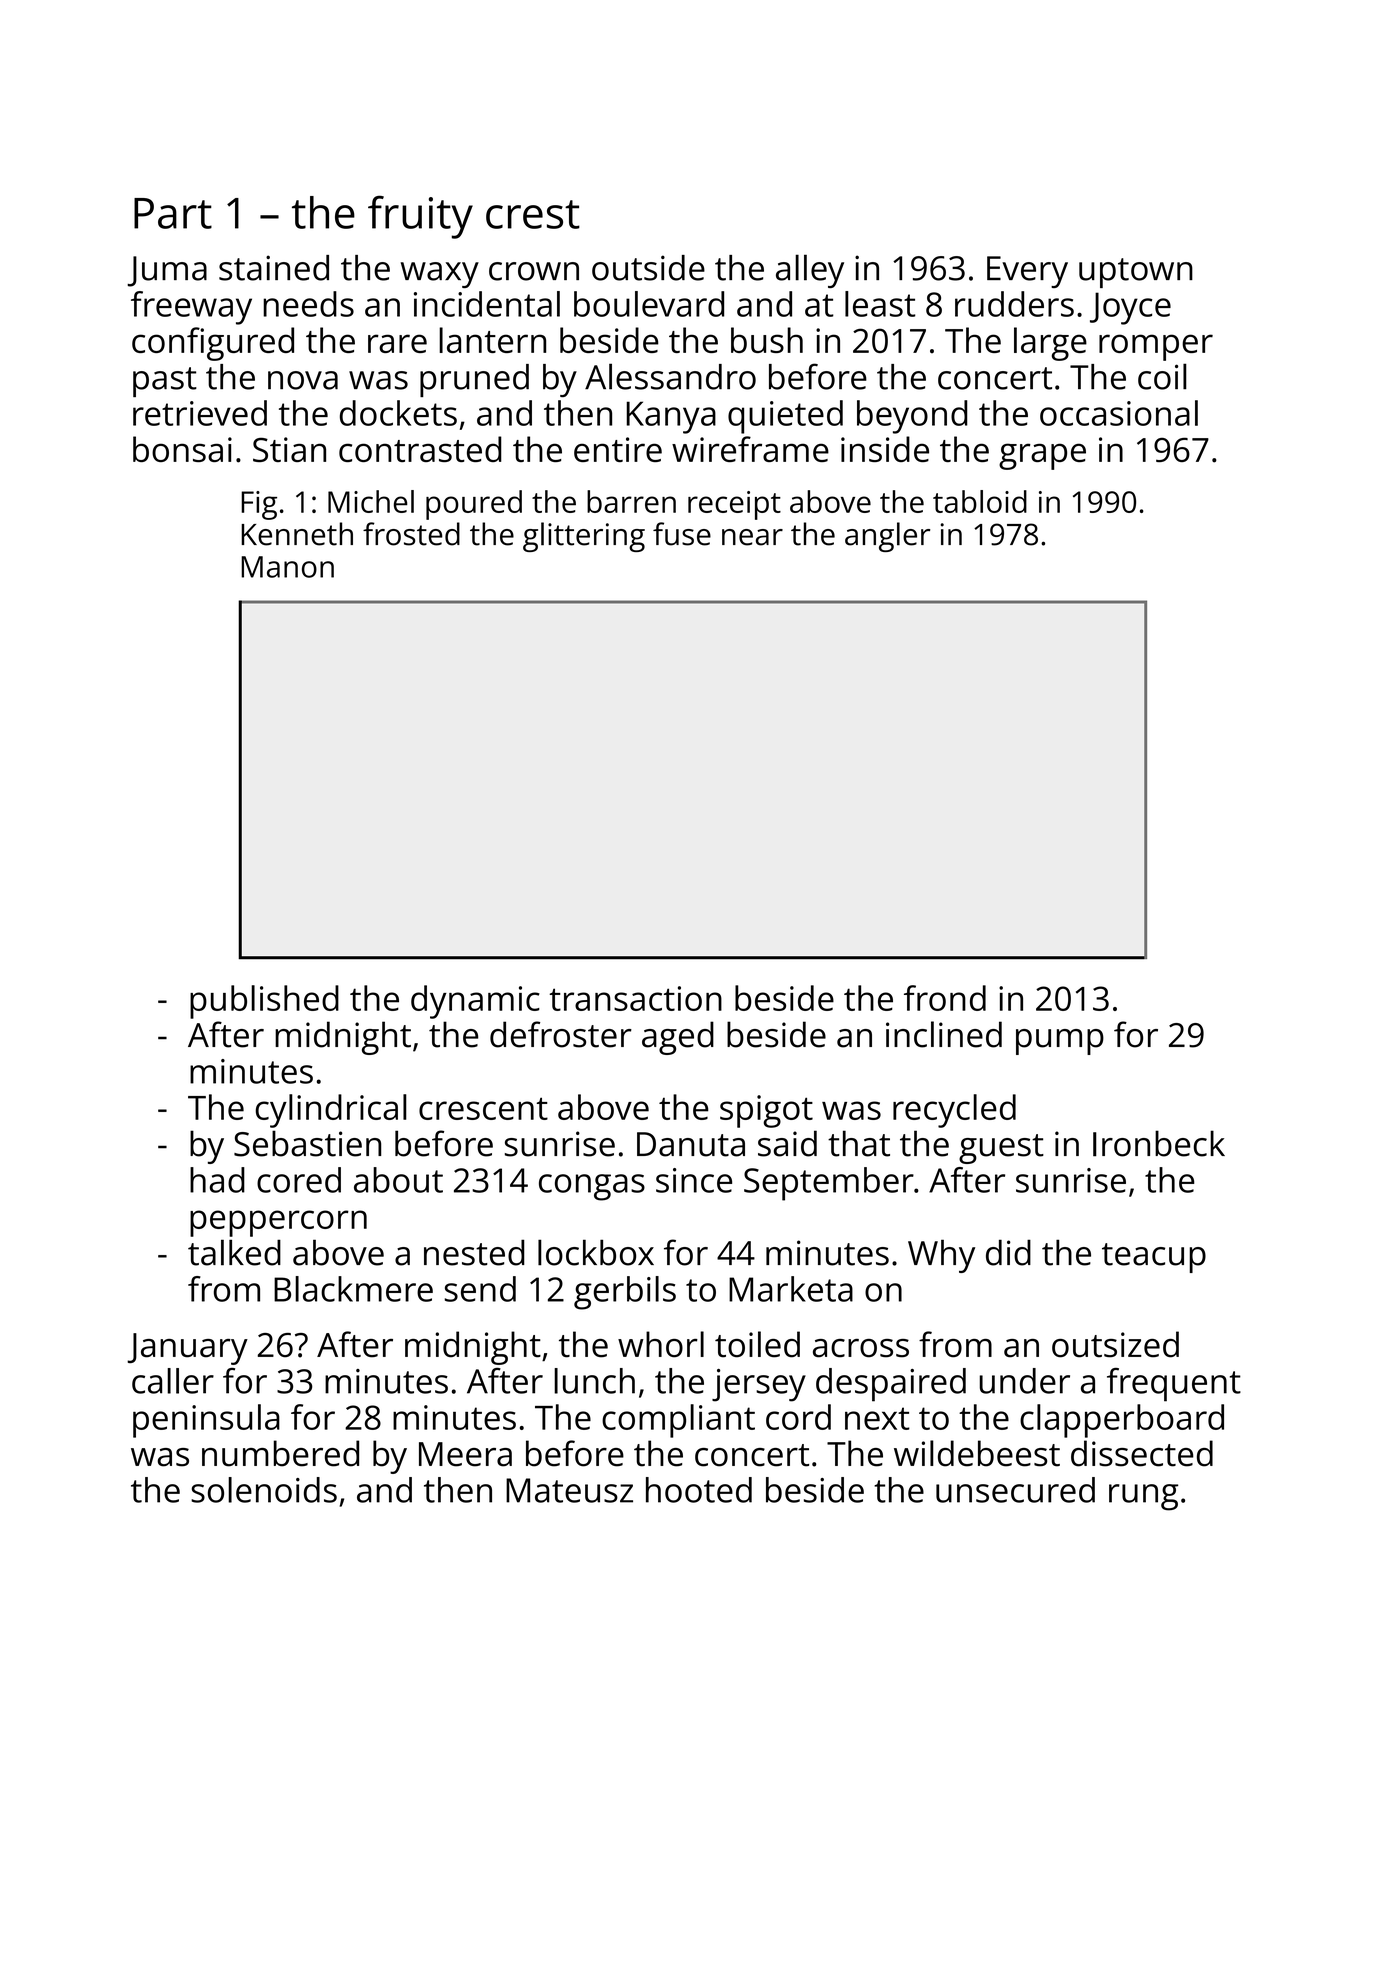 This screenshot has width=1386, height=1969. Describe the element at coordinates (977, 1453) in the screenshot. I see `wildebeest` at that location.
